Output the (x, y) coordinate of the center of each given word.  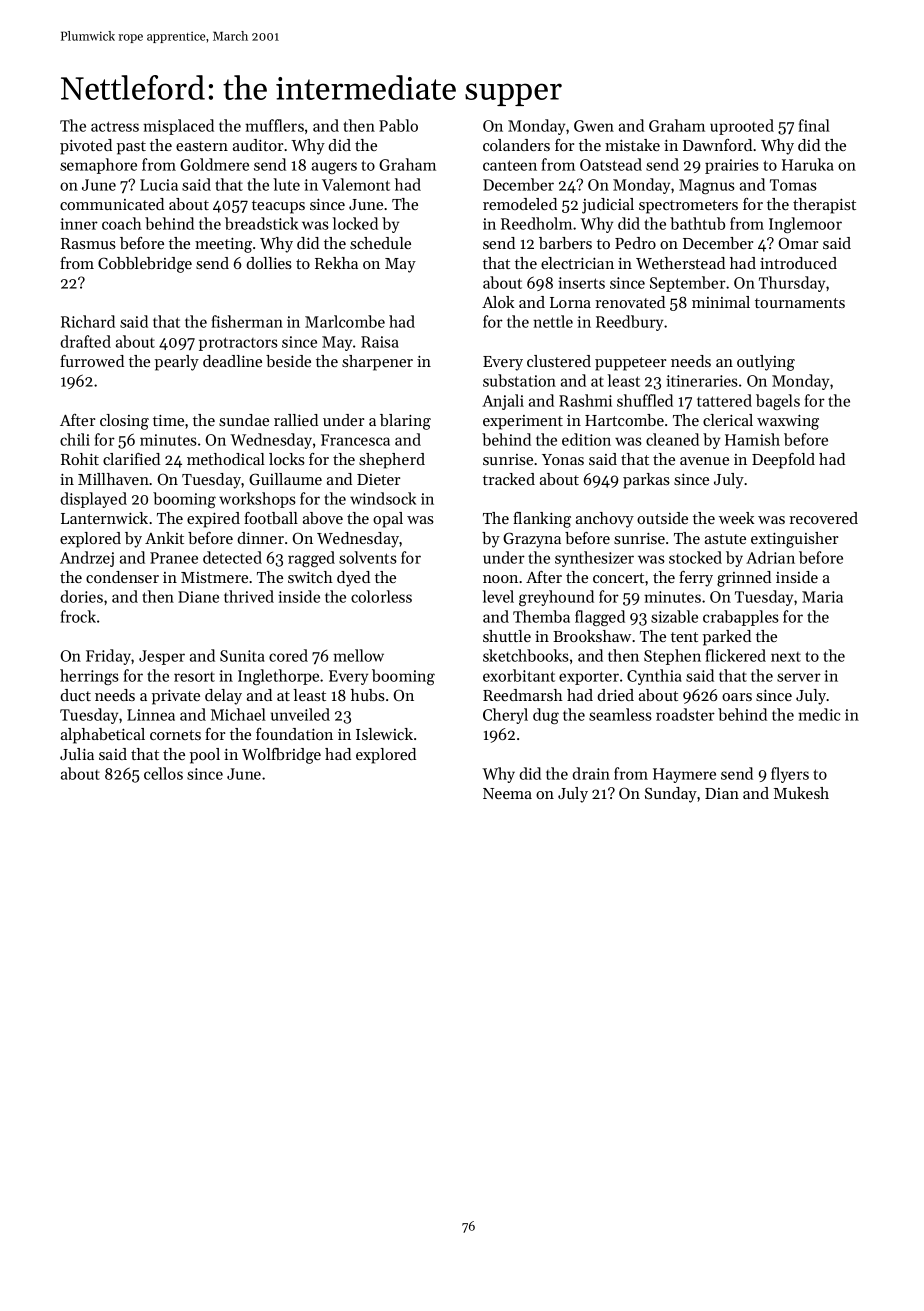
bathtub (697, 223)
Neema (507, 793)
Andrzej (87, 559)
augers (334, 168)
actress (115, 126)
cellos (163, 773)
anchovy (605, 520)
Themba (541, 616)
